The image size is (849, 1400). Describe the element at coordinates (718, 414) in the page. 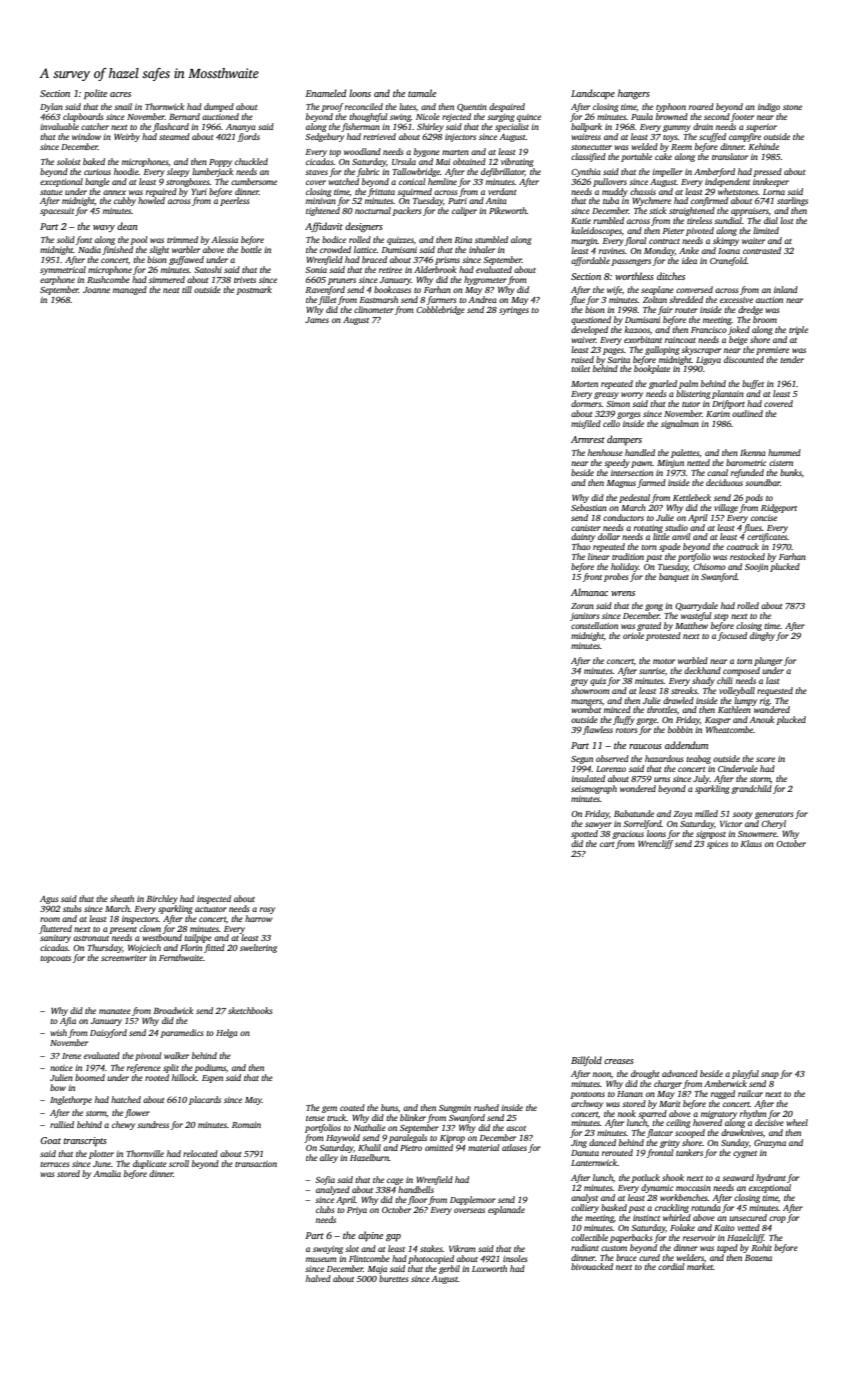

I see `Karim` at that location.
